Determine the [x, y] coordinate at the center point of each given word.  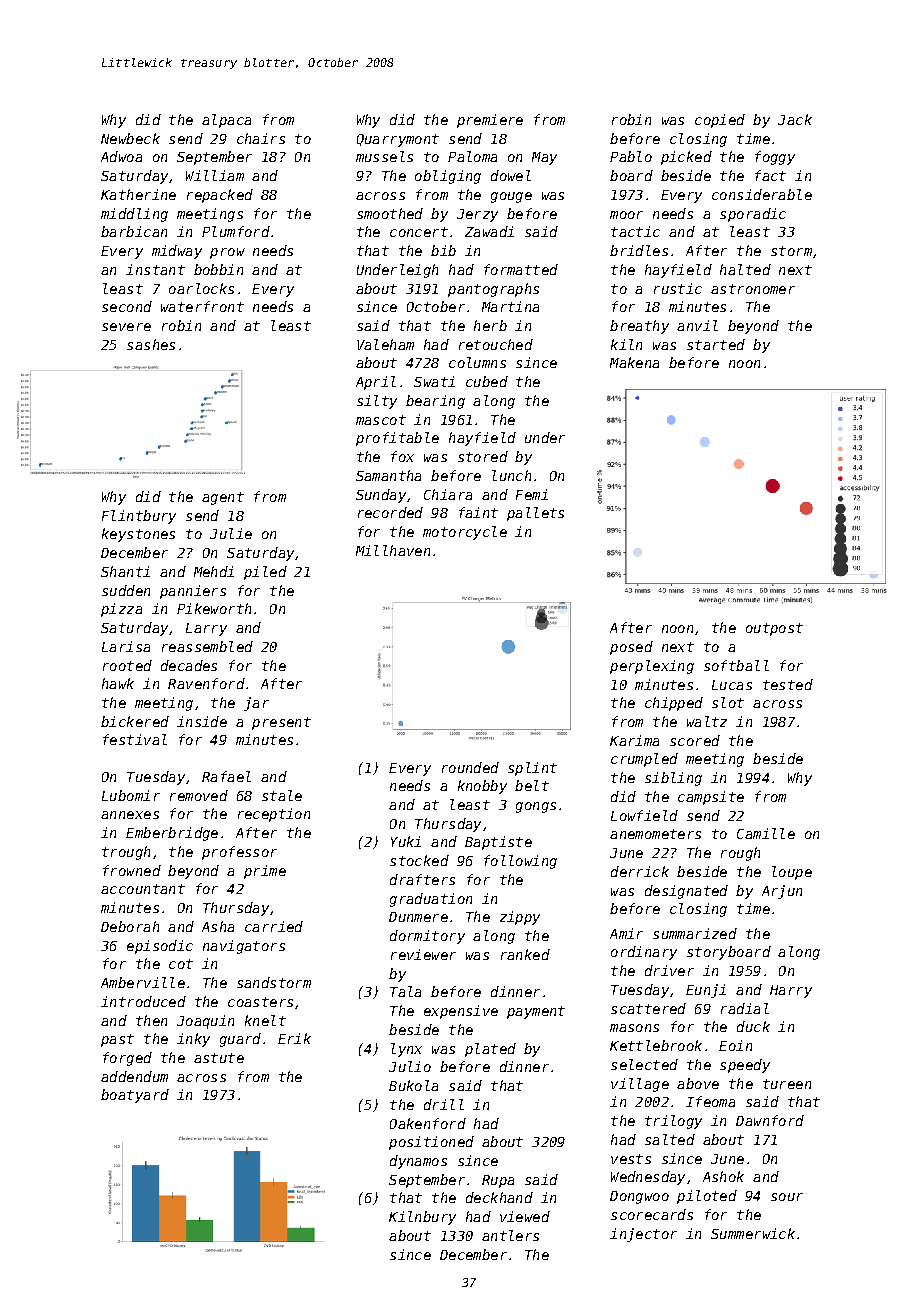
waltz [707, 721]
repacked [220, 196]
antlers [510, 1235]
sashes [151, 344]
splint [532, 769]
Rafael [226, 776]
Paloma [472, 156]
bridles [639, 250]
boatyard [135, 1096]
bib [443, 250]
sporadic [753, 215]
